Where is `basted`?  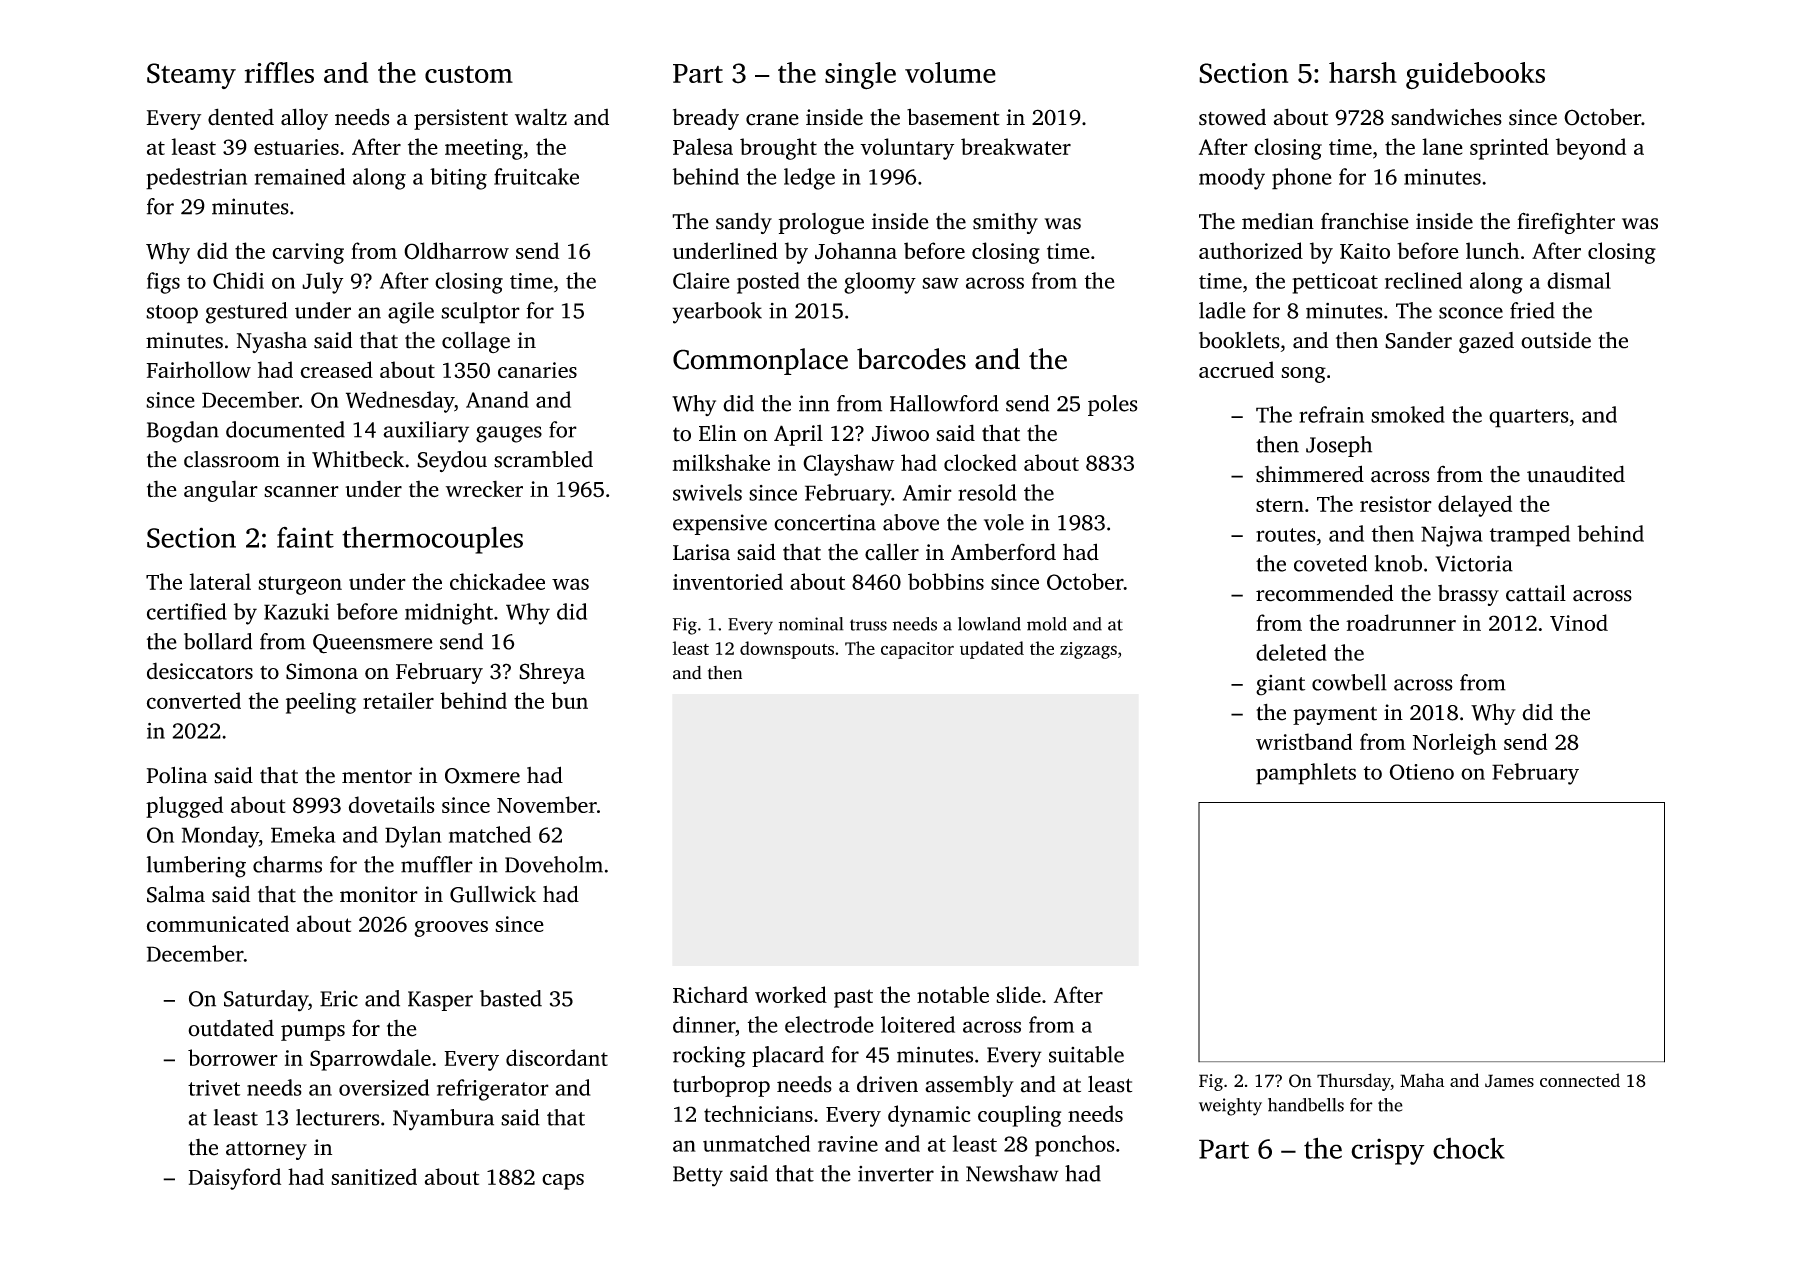 basted is located at coordinates (511, 998).
